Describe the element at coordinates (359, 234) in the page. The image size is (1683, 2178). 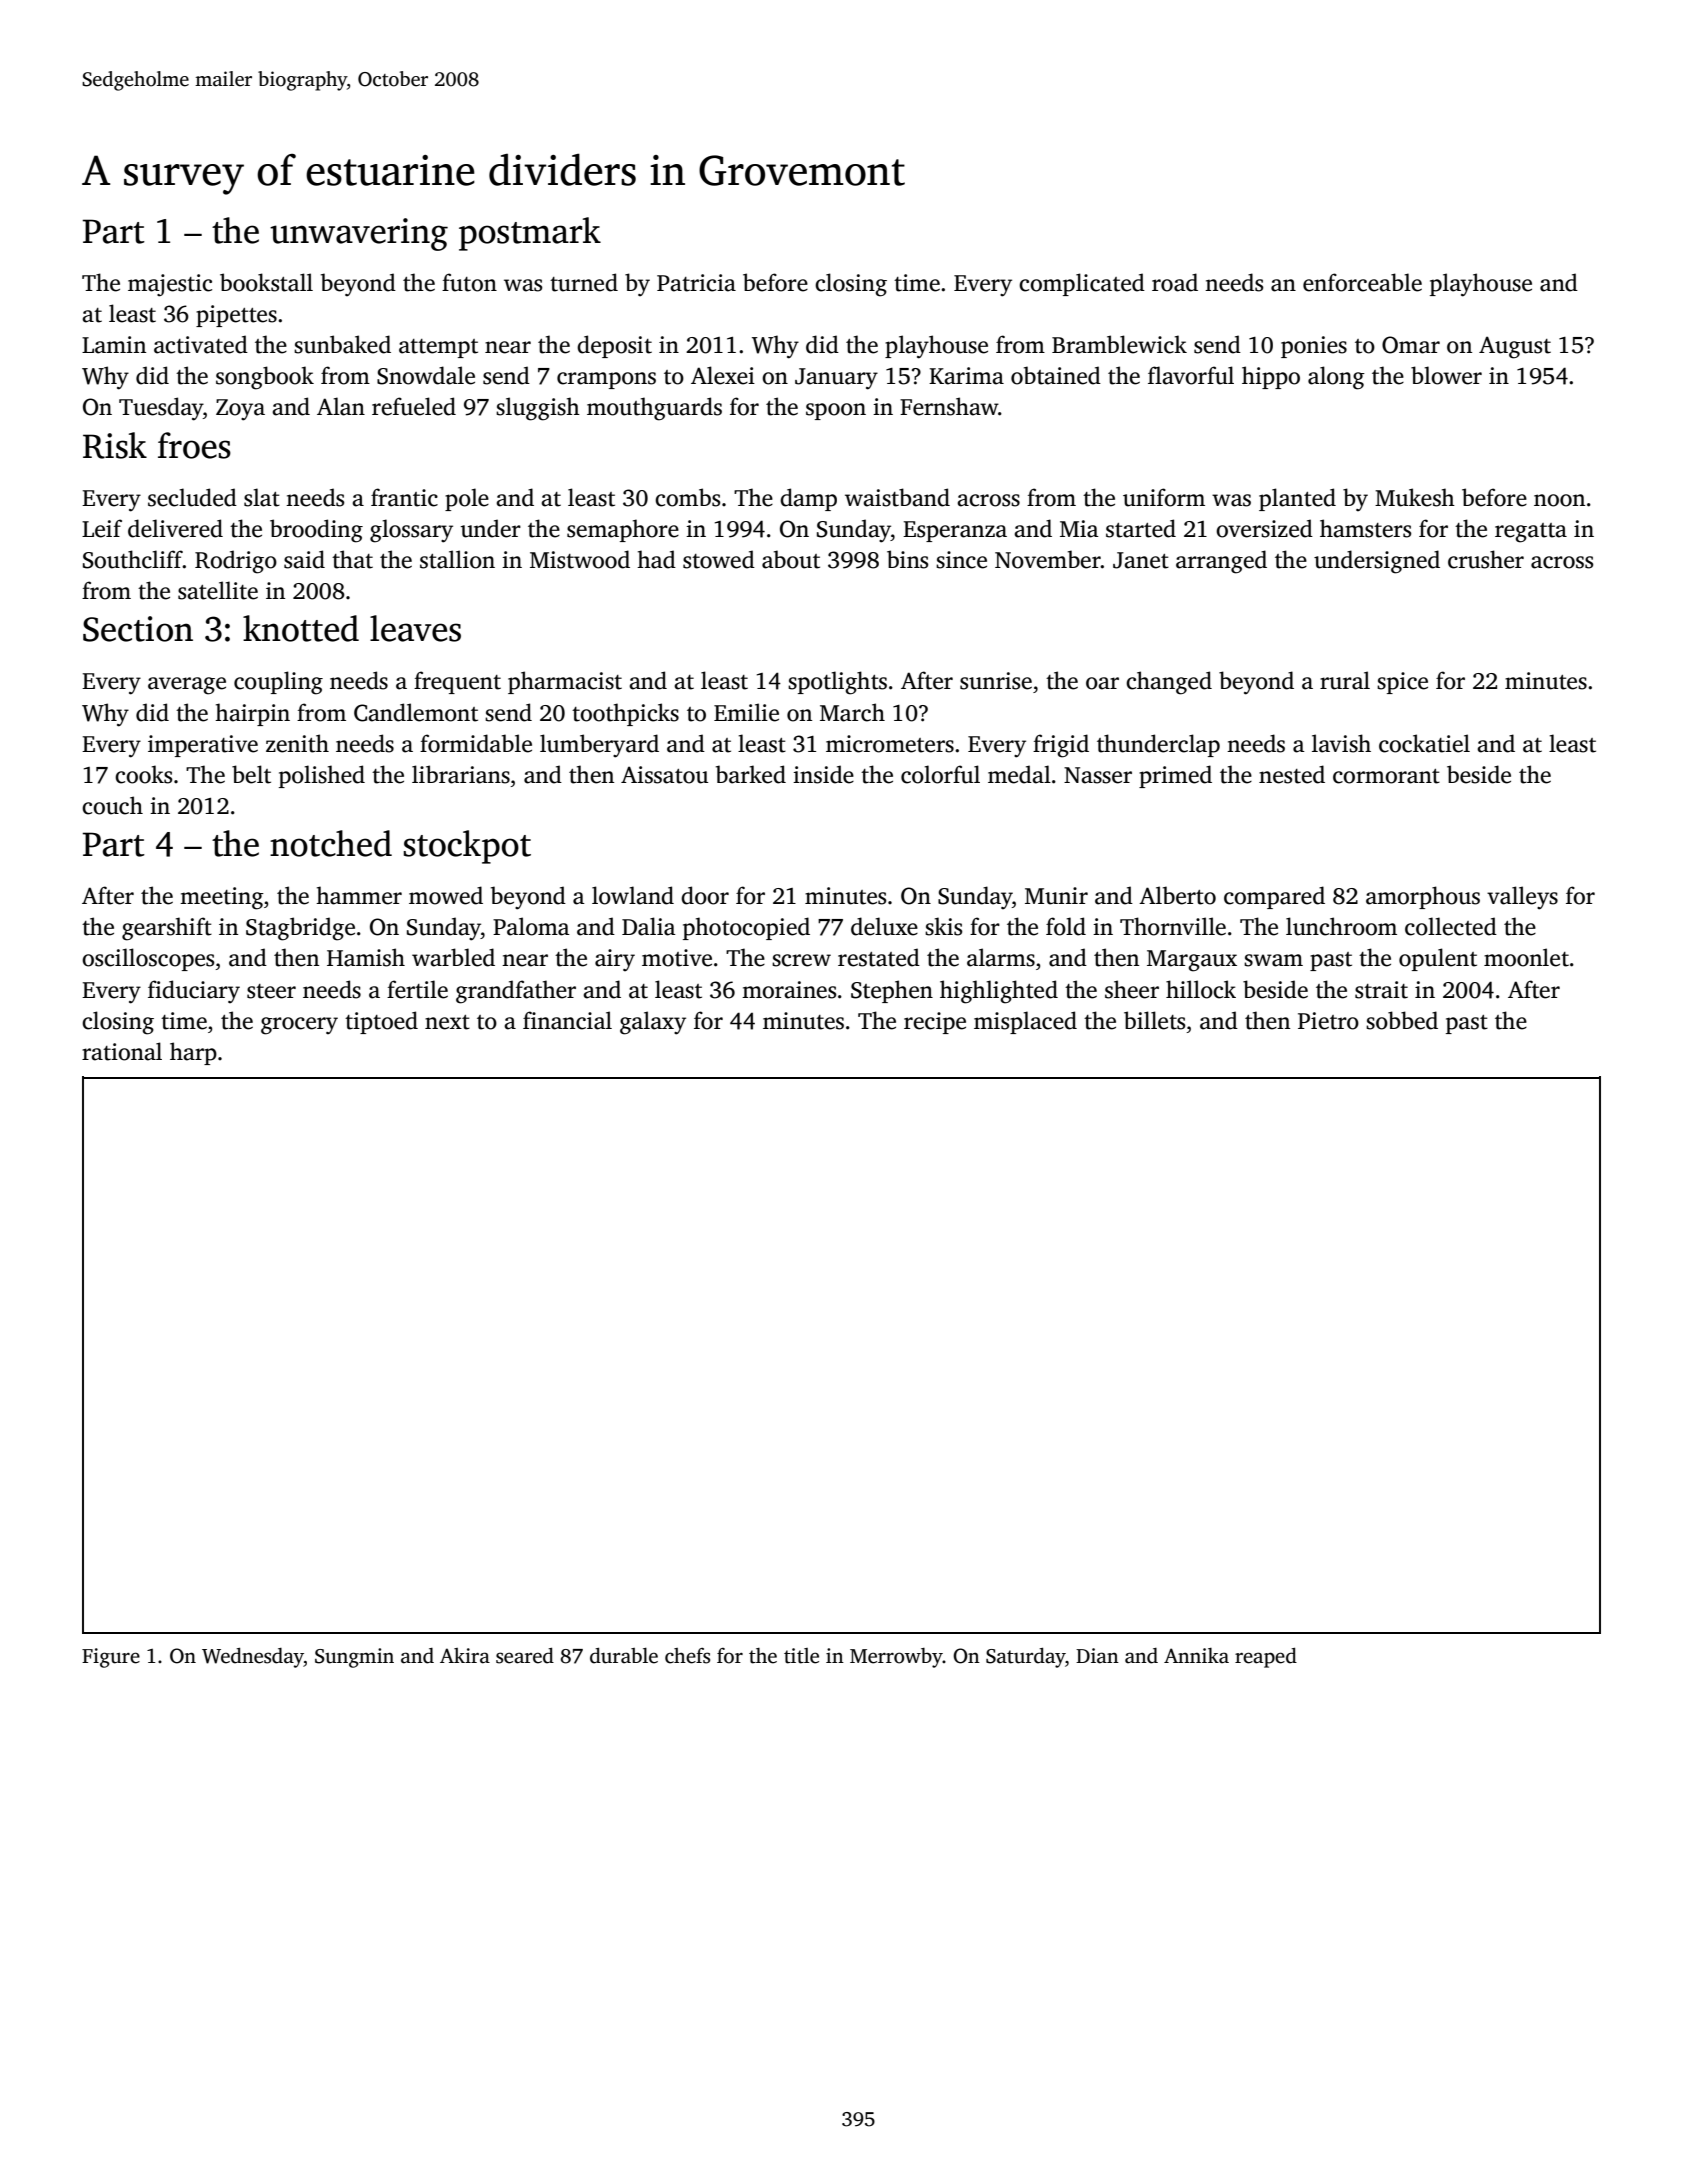
I see `unwavering` at that location.
